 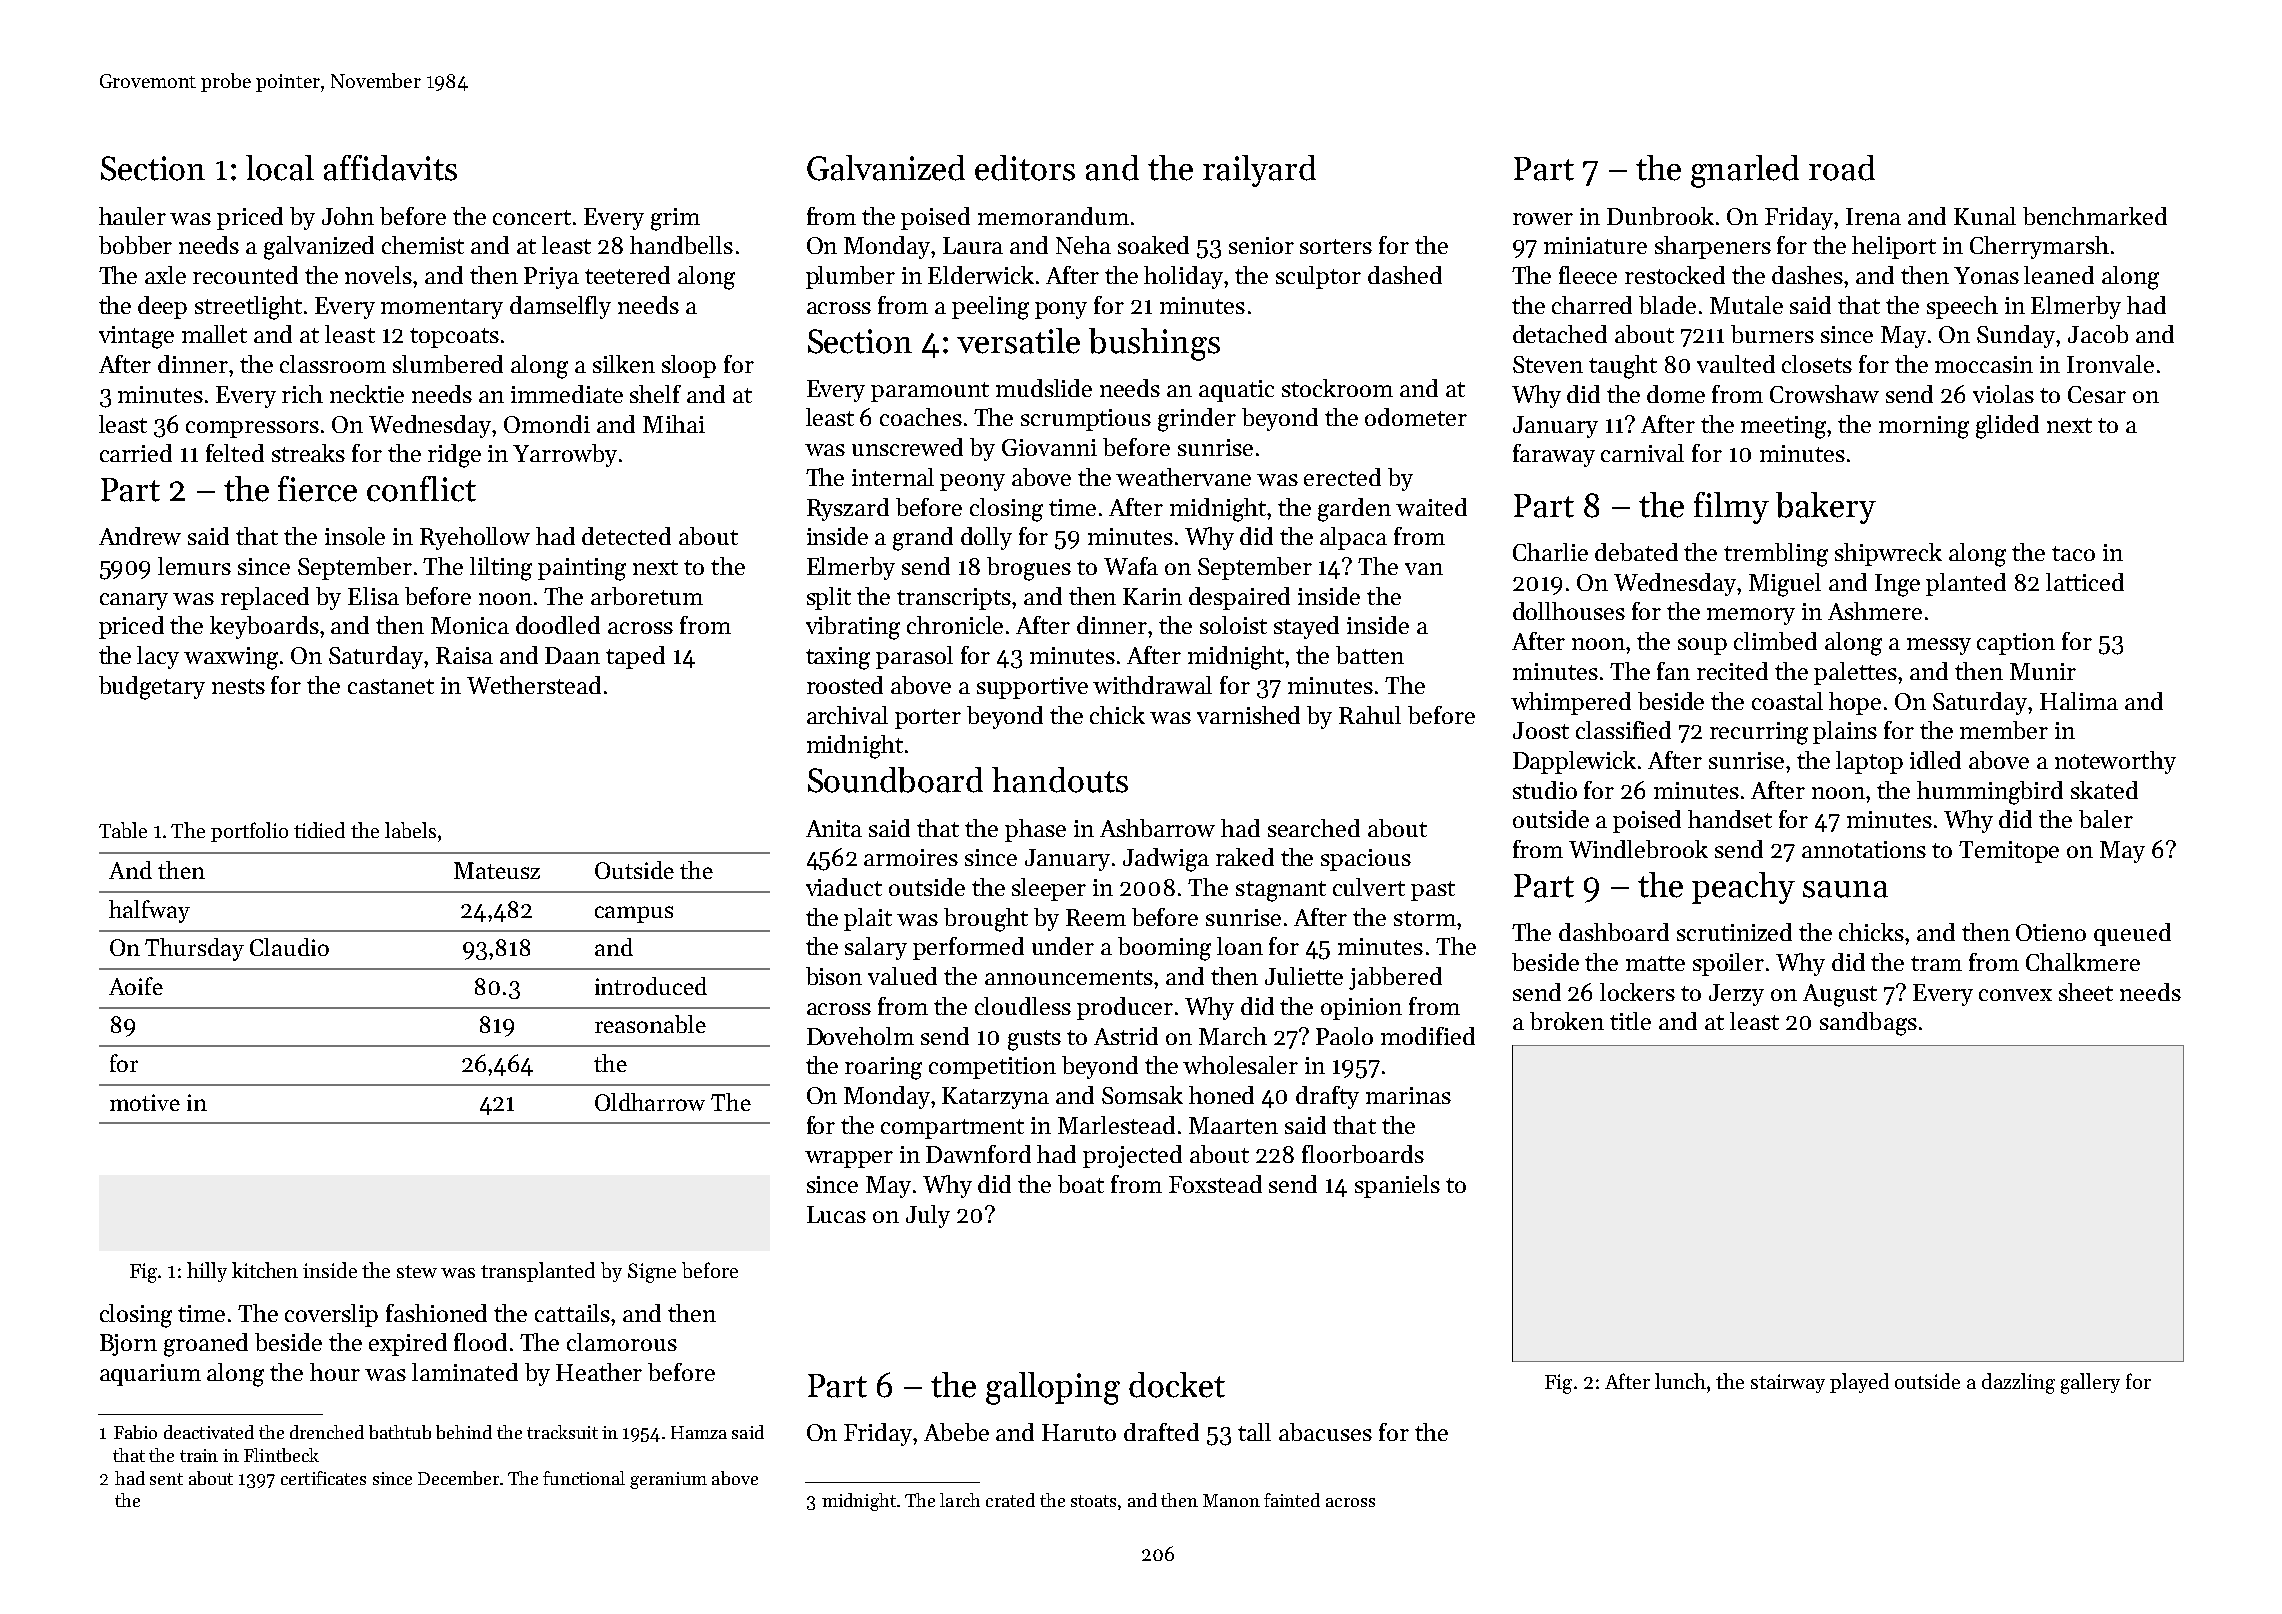 What do you see at coordinates (1025, 168) in the screenshot?
I see `editors` at bounding box center [1025, 168].
